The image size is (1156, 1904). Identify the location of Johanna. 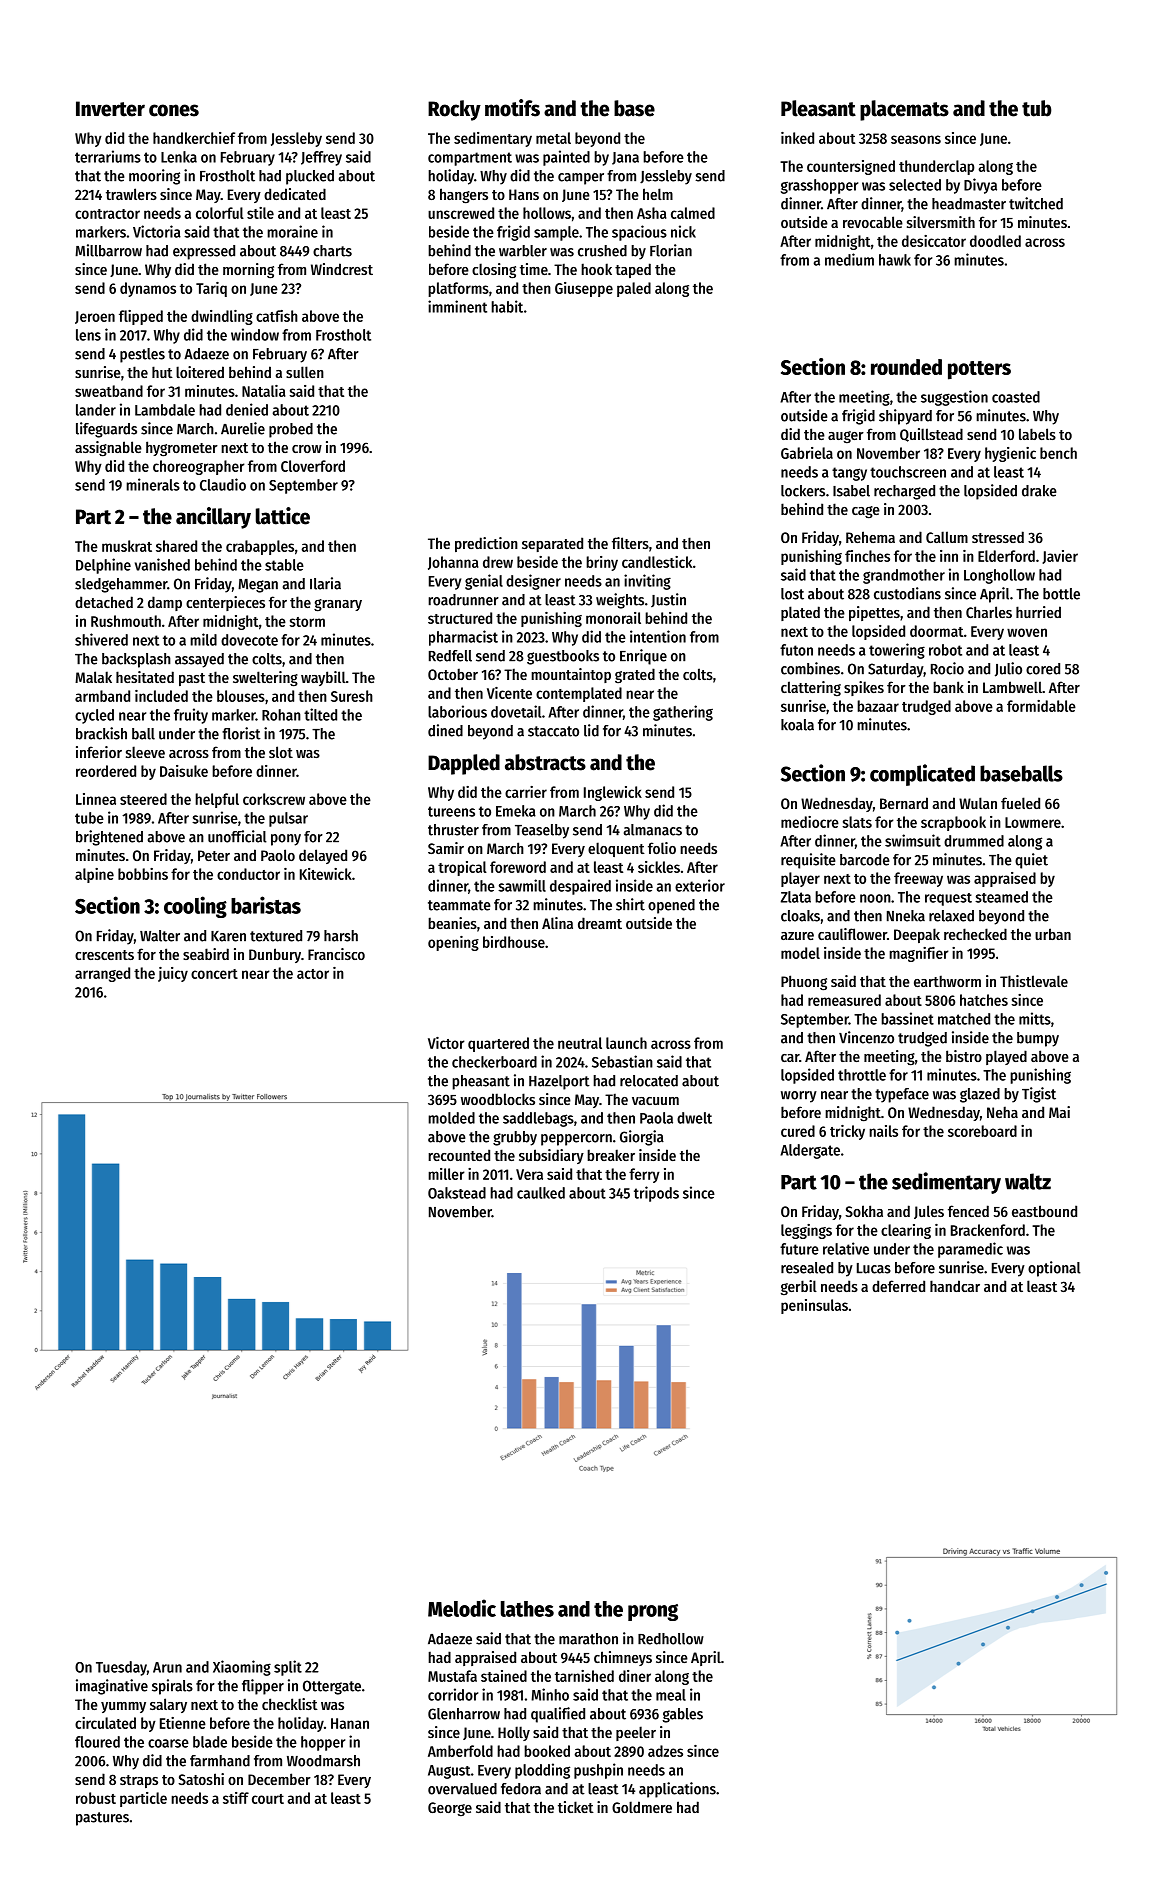
(453, 563).
